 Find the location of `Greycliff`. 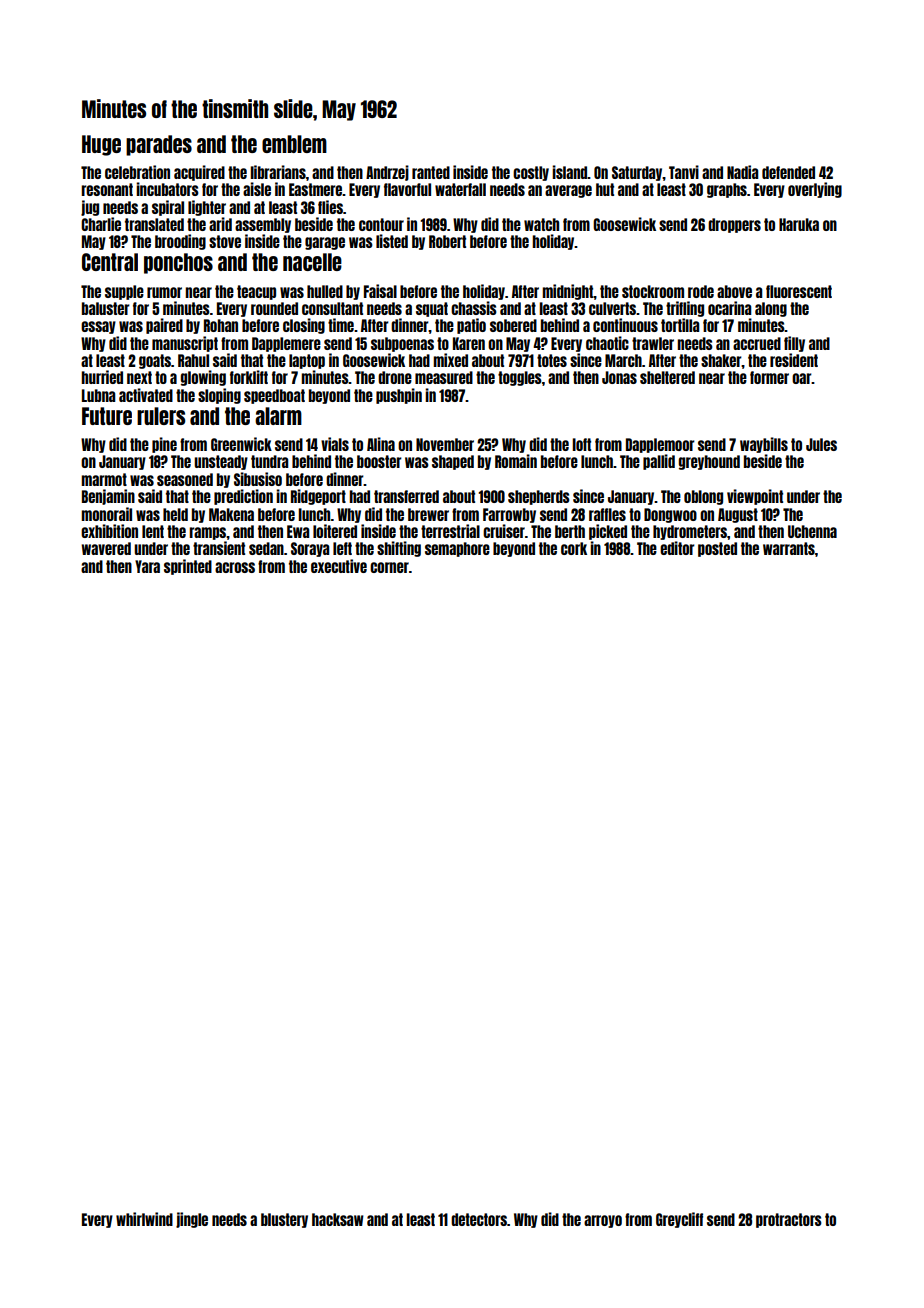

Greycliff is located at coordinates (679, 1220).
